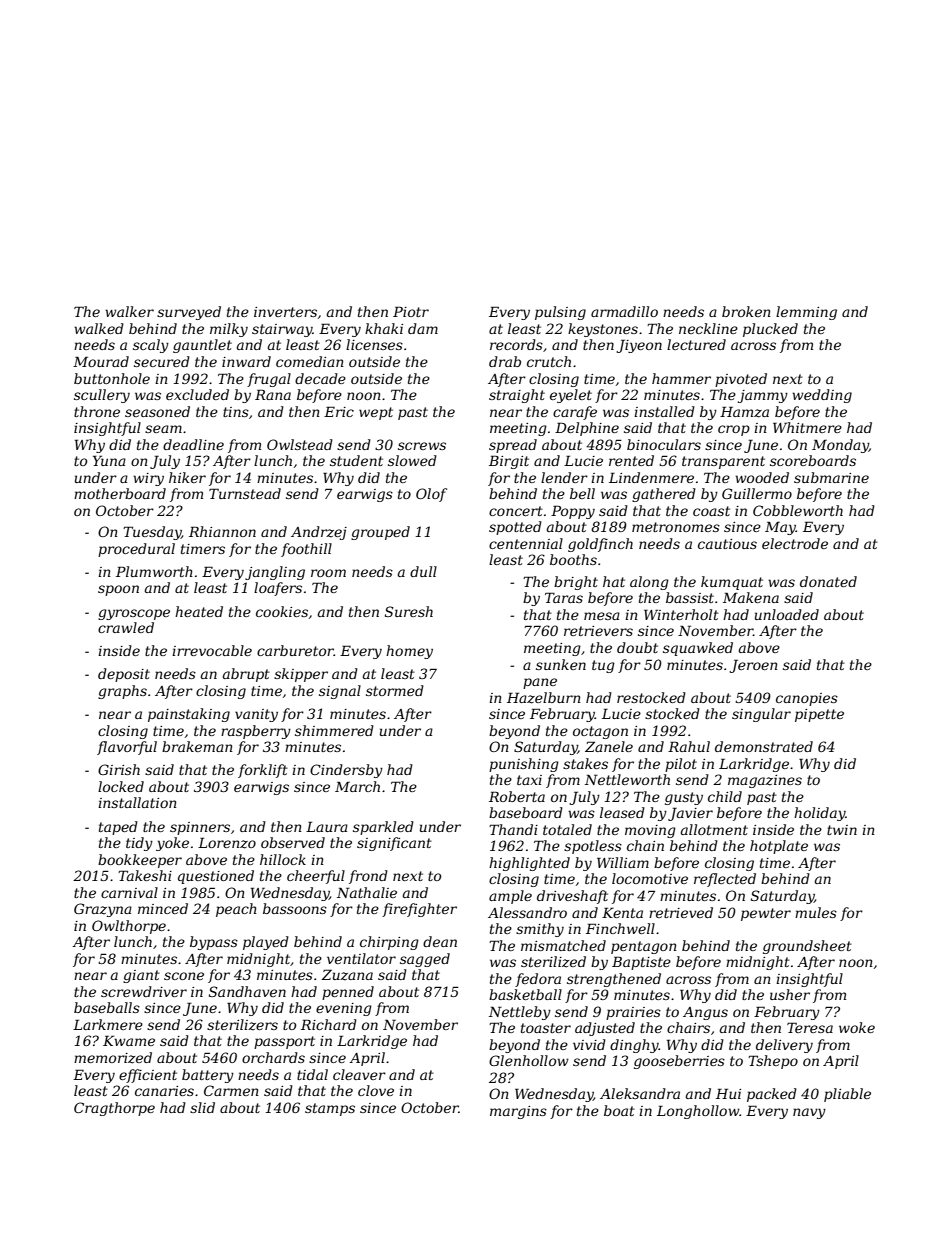 This document has height=1233, width=952. Describe the element at coordinates (505, 361) in the document. I see `drab` at that location.
